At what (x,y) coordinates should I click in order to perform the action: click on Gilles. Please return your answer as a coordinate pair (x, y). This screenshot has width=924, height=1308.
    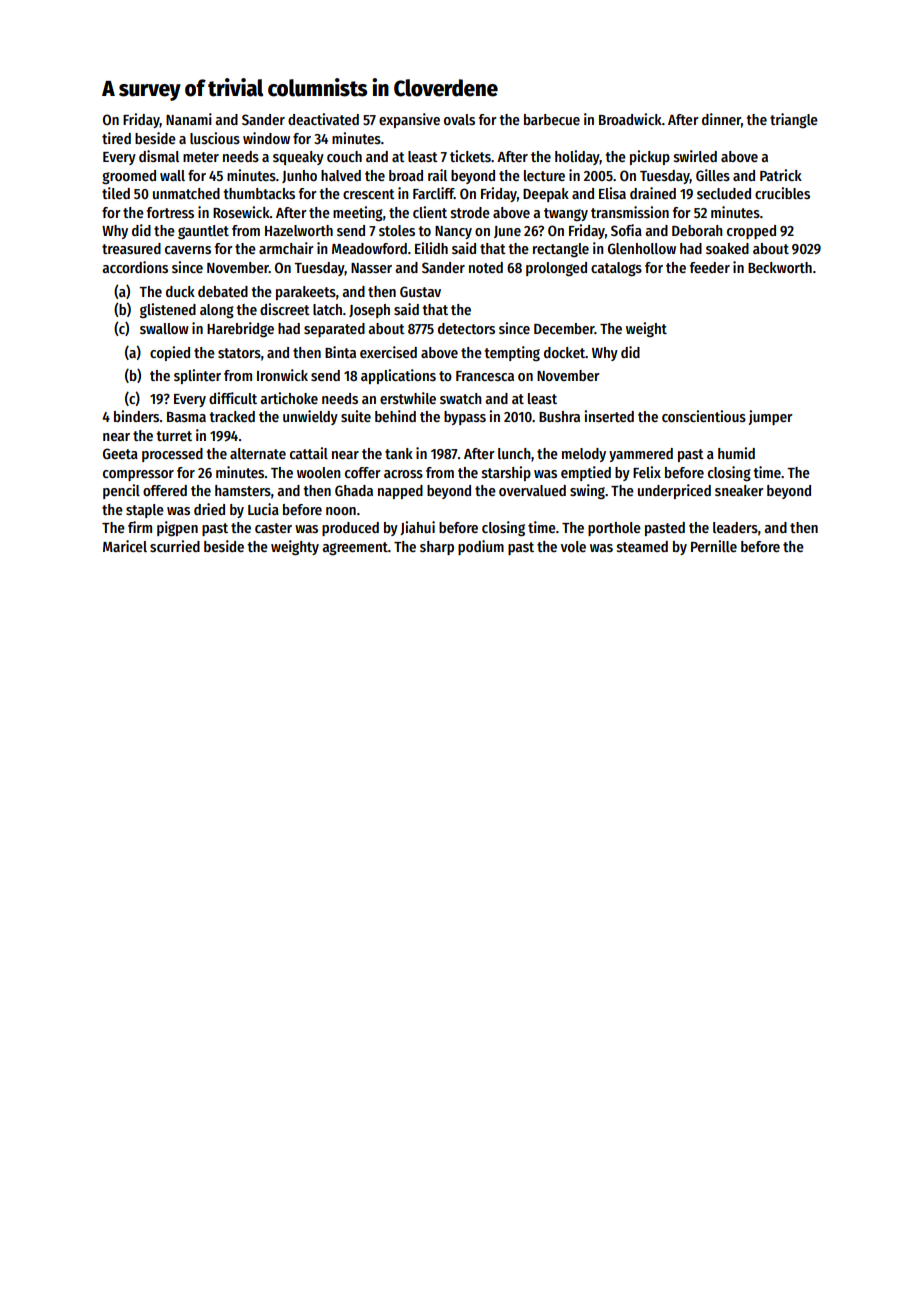
    Looking at the image, I should click on (713, 175).
